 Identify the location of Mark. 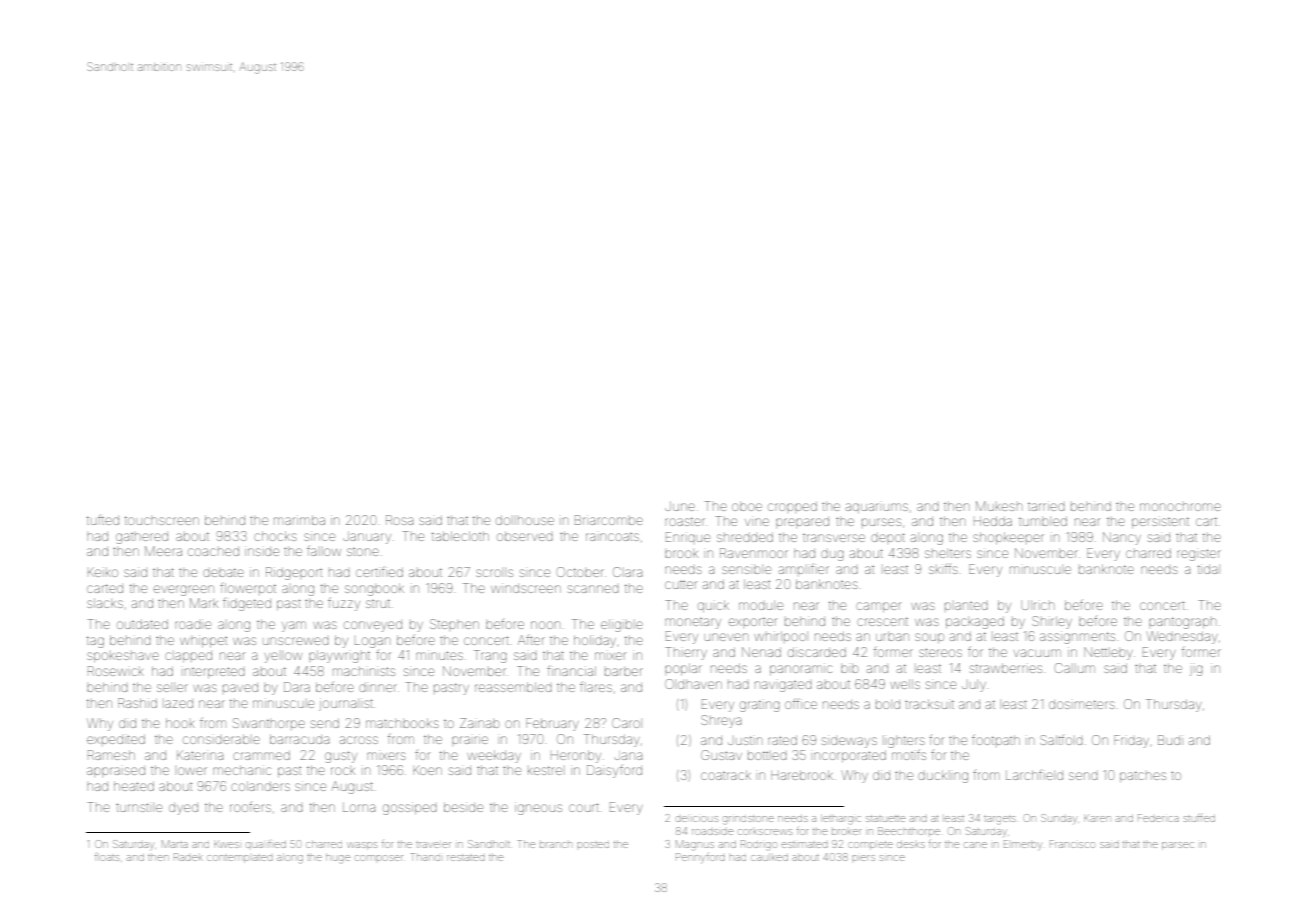
(204, 603).
